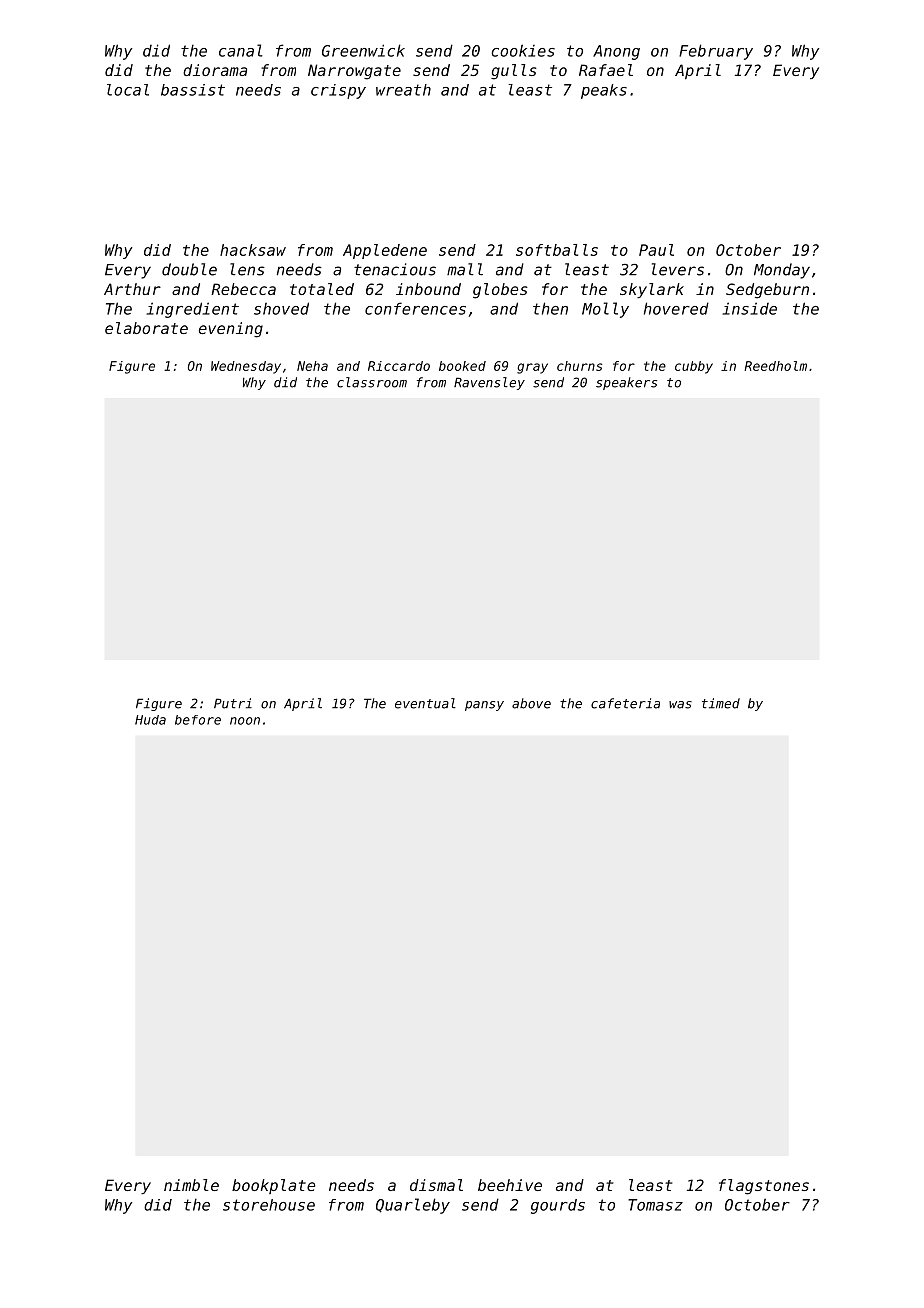 This page has width=924, height=1308. Describe the element at coordinates (510, 1185) in the page. I see `beehive` at that location.
